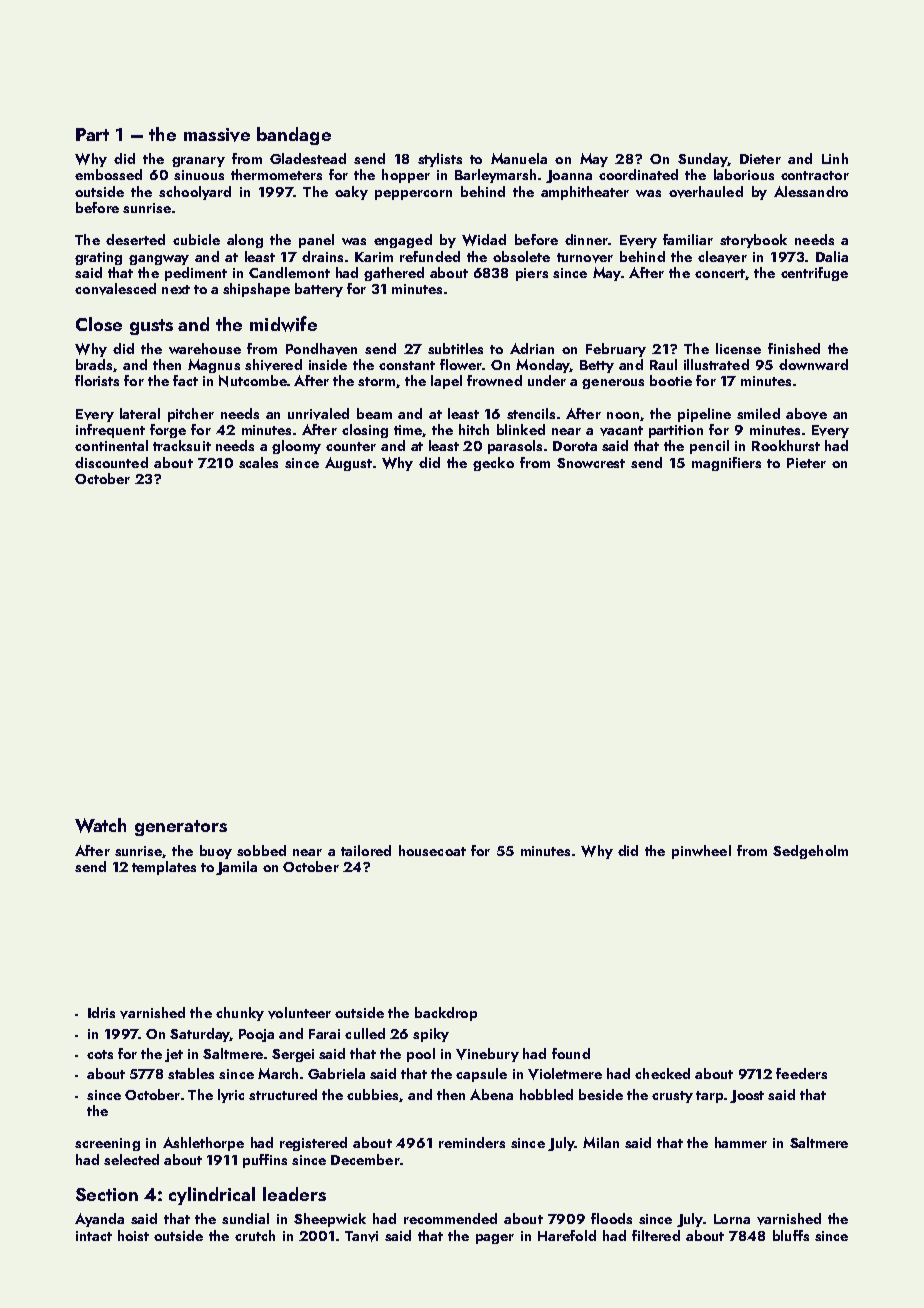 The image size is (924, 1308). I want to click on cubbies, so click(372, 1094).
